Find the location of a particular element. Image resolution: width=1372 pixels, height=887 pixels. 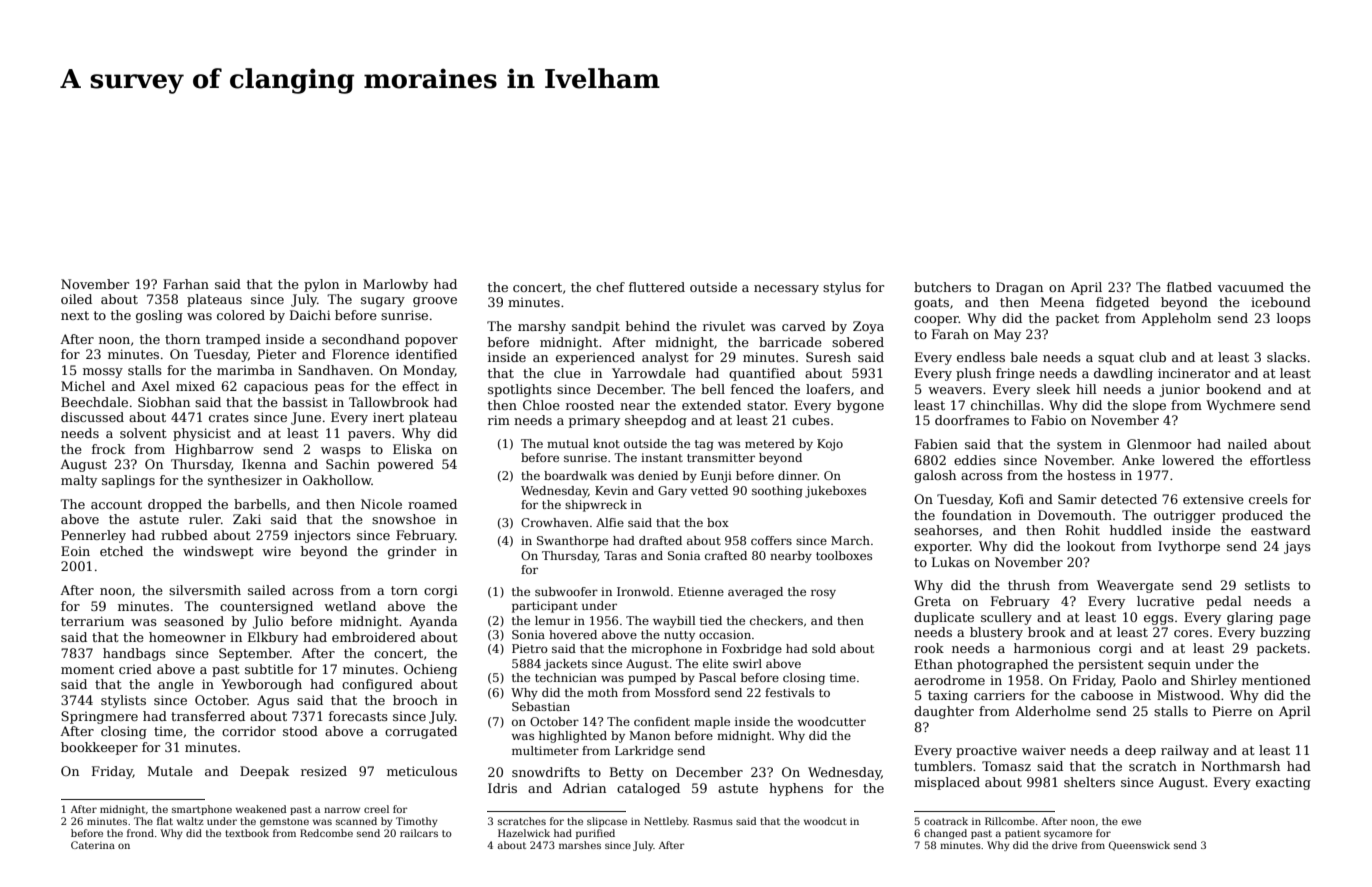

taxing is located at coordinates (948, 696).
